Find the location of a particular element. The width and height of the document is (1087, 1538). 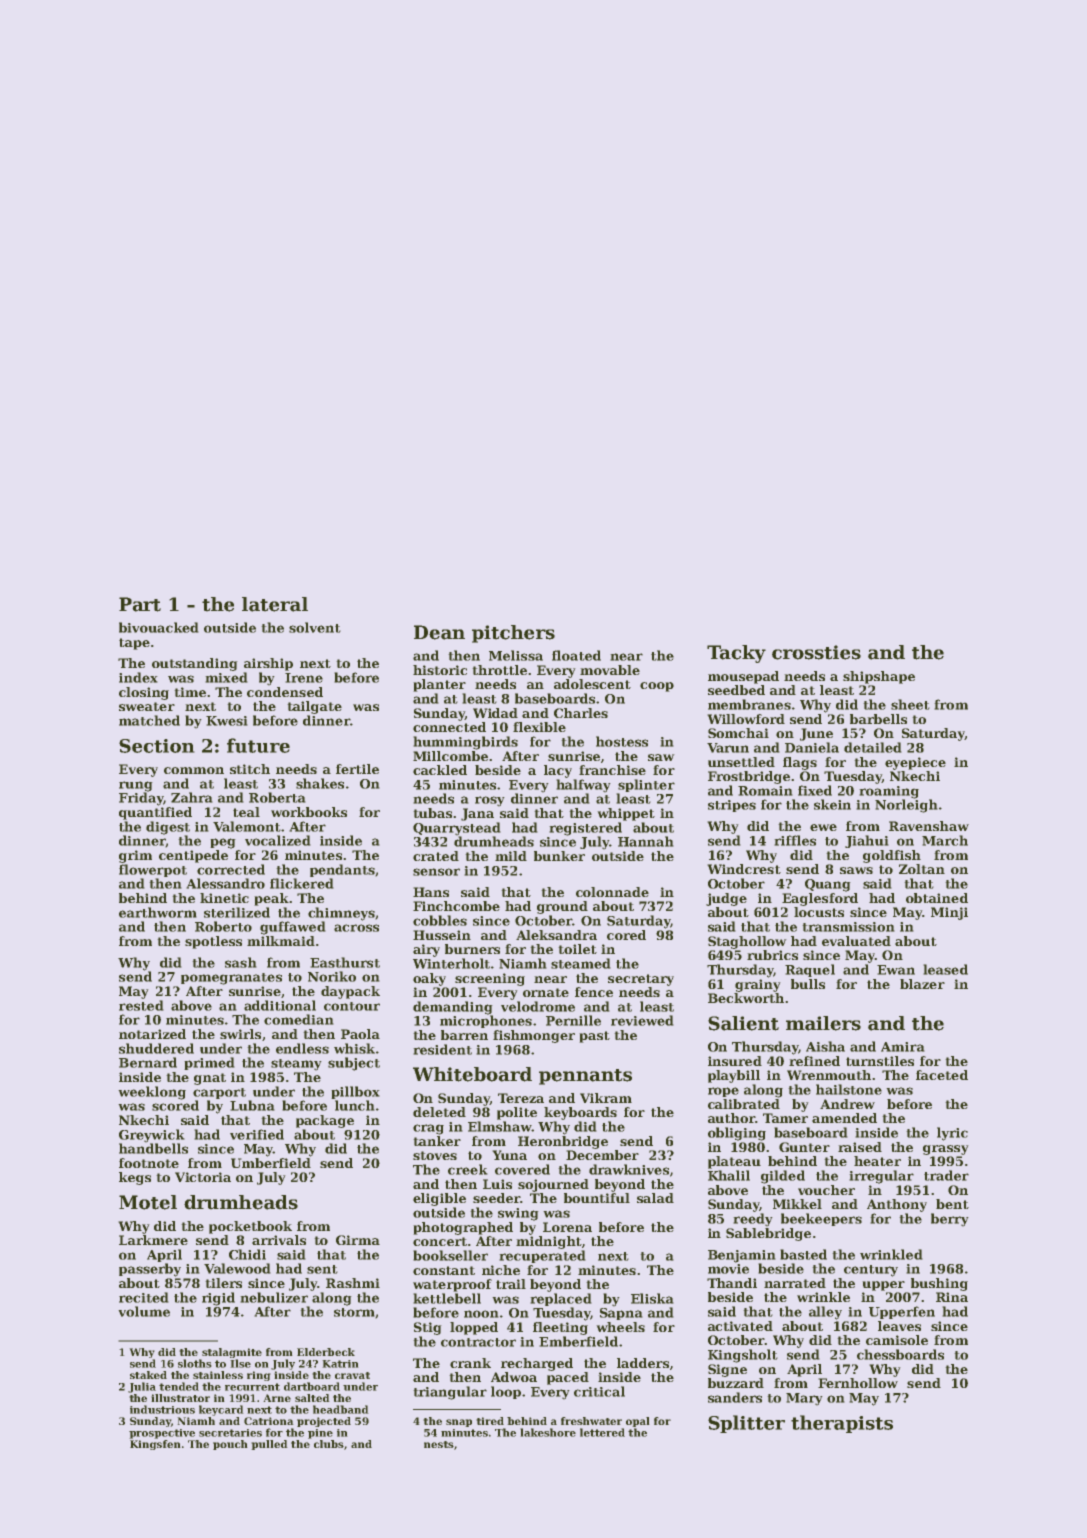

airship is located at coordinates (268, 664).
